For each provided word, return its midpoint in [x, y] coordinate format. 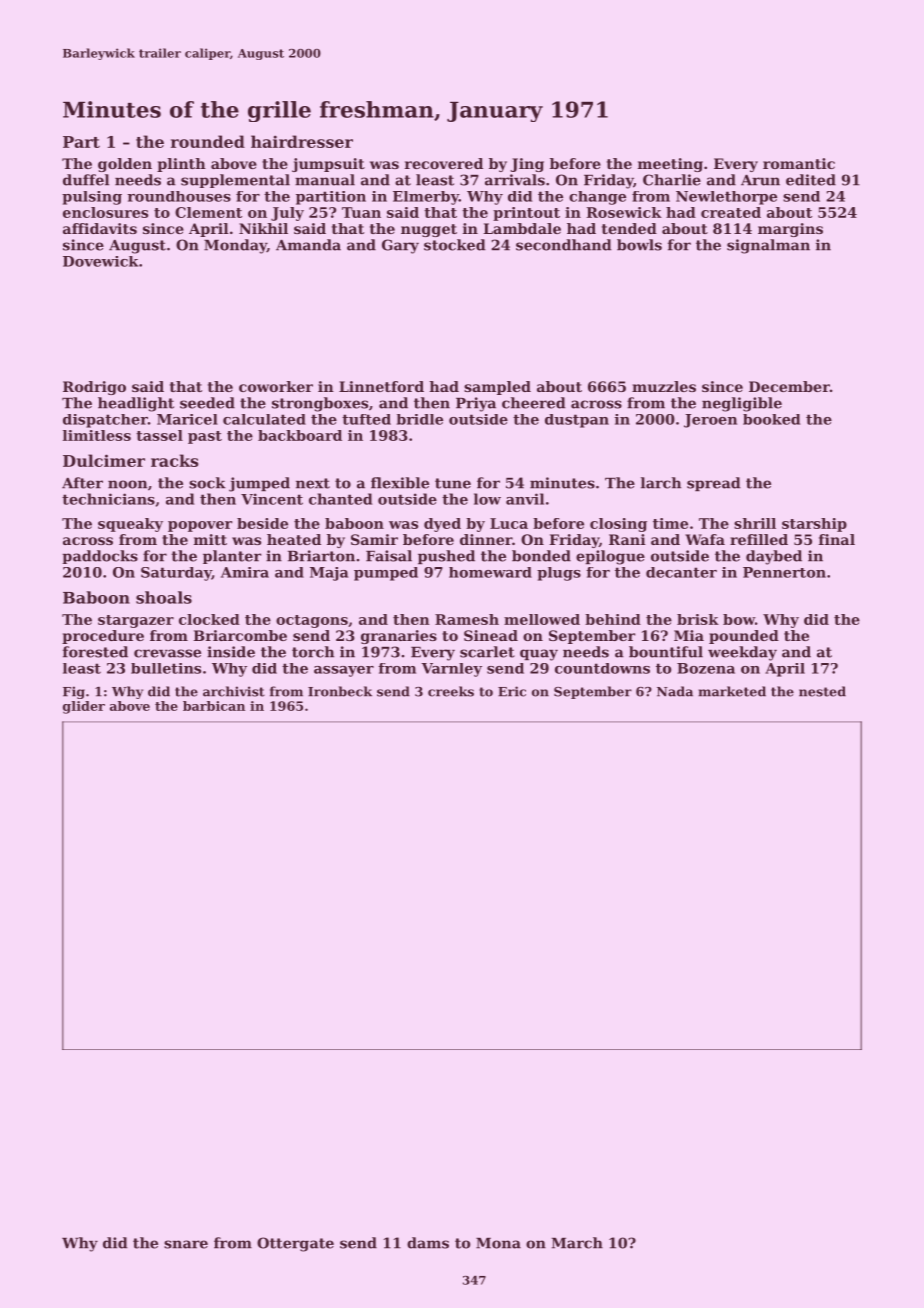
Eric [512, 691]
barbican [214, 706]
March [577, 1243]
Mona [498, 1243]
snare [186, 1244]
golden [125, 165]
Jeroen [710, 421]
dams [428, 1243]
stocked [455, 245]
